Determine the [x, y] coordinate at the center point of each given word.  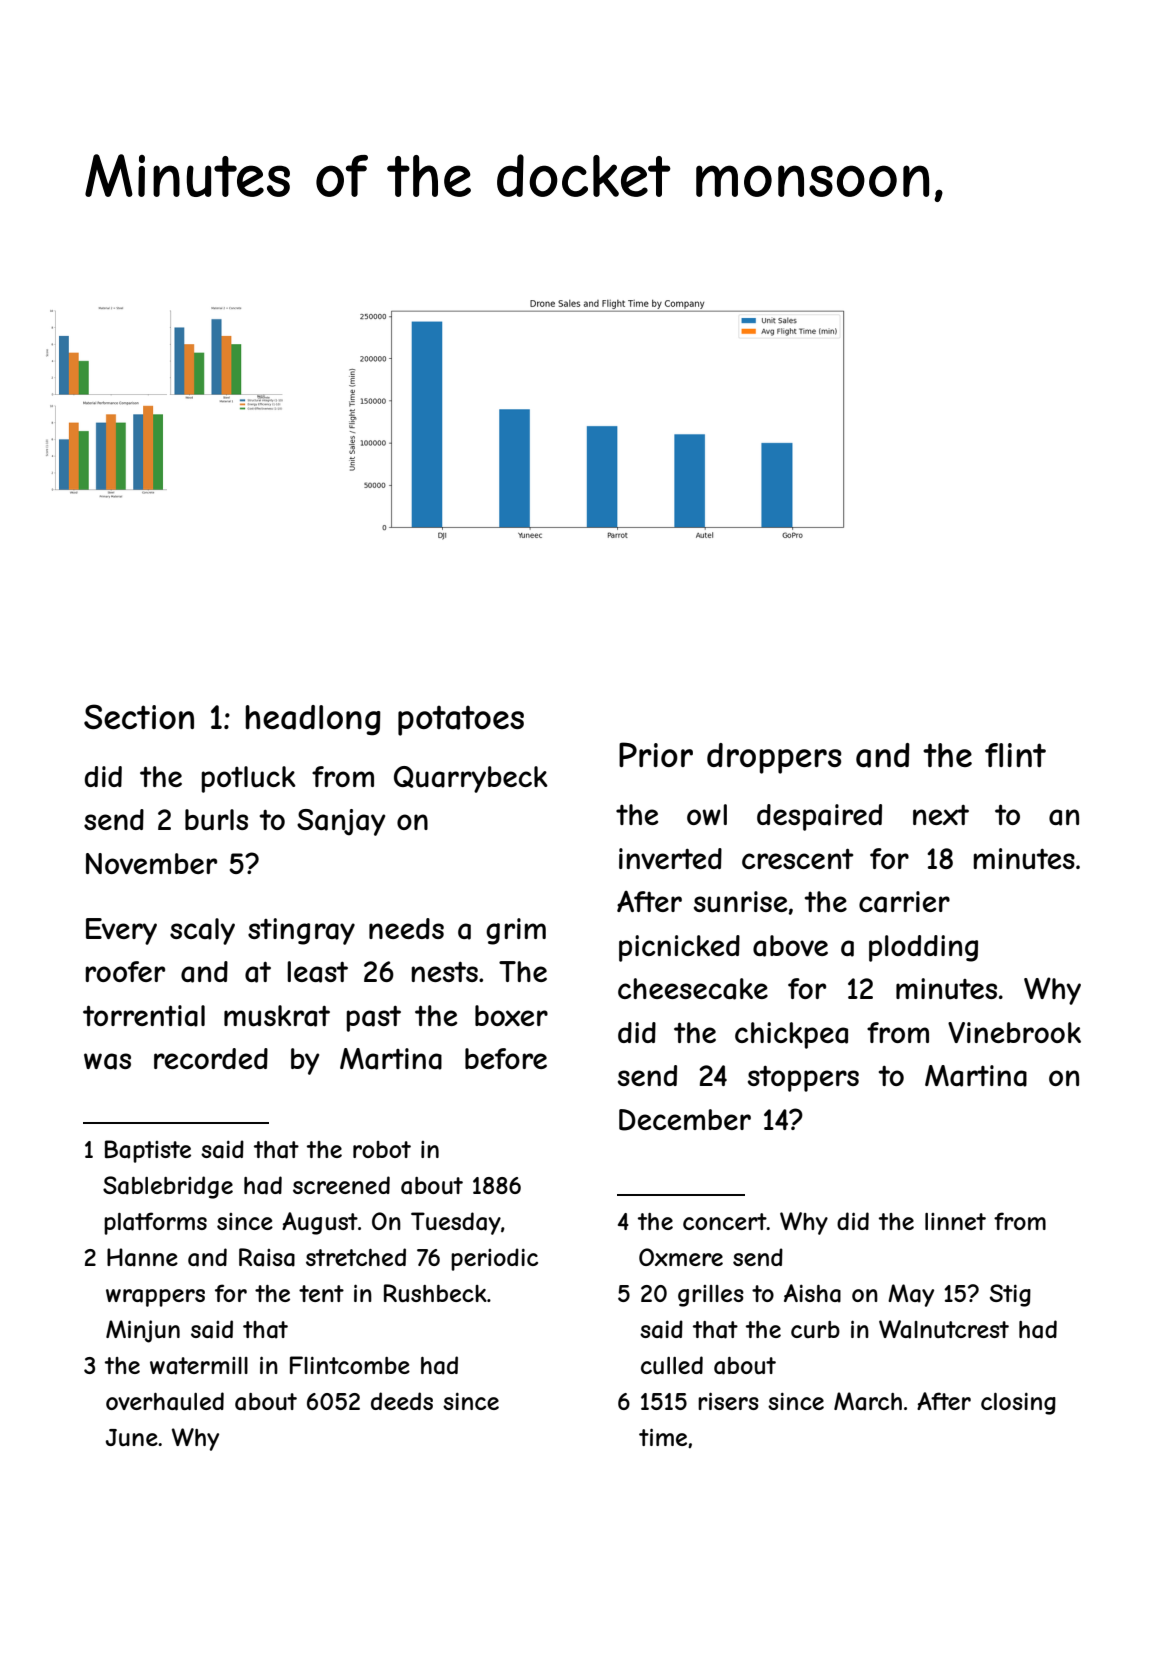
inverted [670, 858]
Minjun [143, 1331]
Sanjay [341, 822]
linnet [955, 1221]
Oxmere [681, 1257]
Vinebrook [1014, 1032]
